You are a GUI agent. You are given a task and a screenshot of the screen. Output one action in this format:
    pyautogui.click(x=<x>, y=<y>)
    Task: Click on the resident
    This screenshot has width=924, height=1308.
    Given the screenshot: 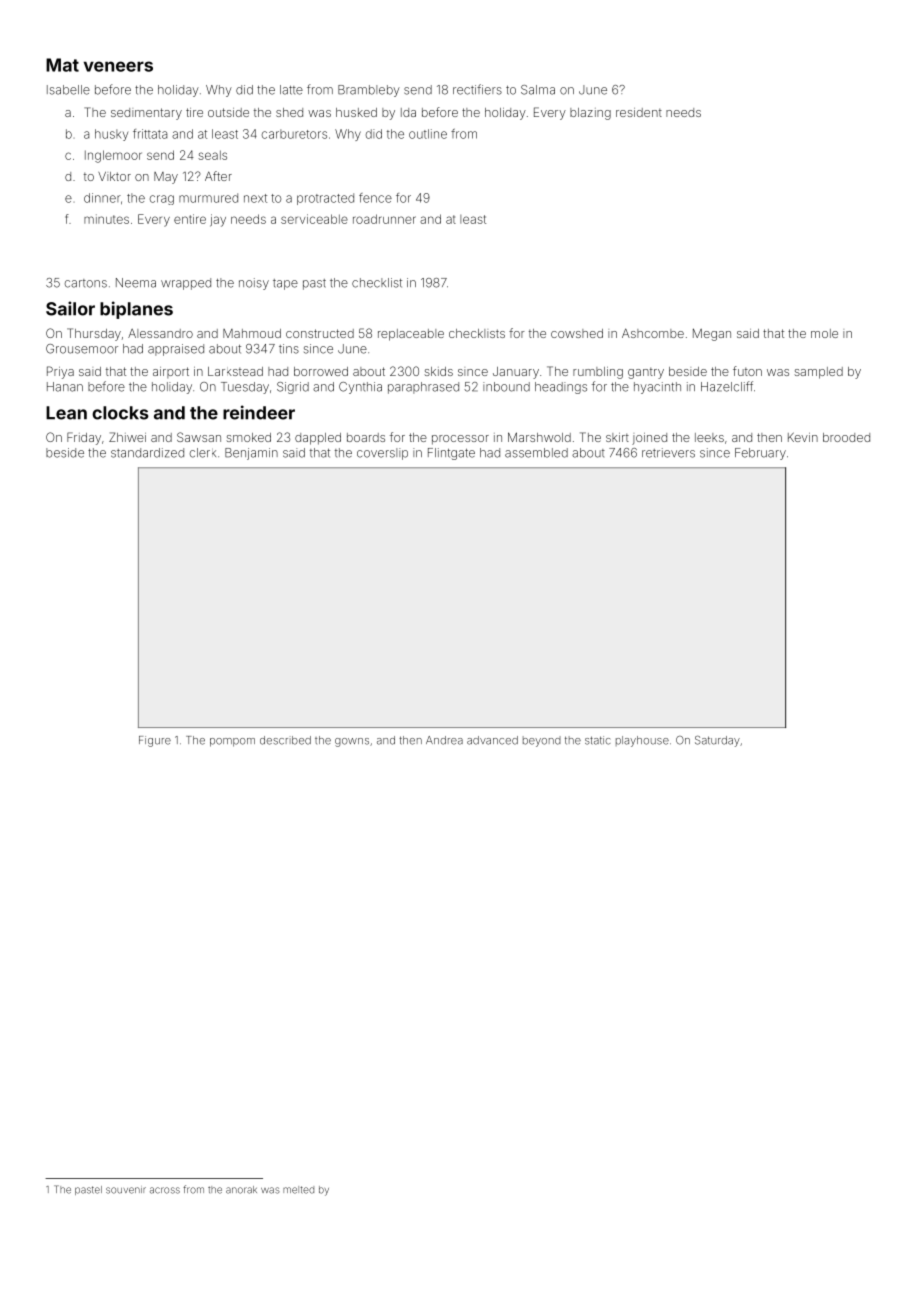 What is the action you would take?
    pyautogui.click(x=639, y=112)
